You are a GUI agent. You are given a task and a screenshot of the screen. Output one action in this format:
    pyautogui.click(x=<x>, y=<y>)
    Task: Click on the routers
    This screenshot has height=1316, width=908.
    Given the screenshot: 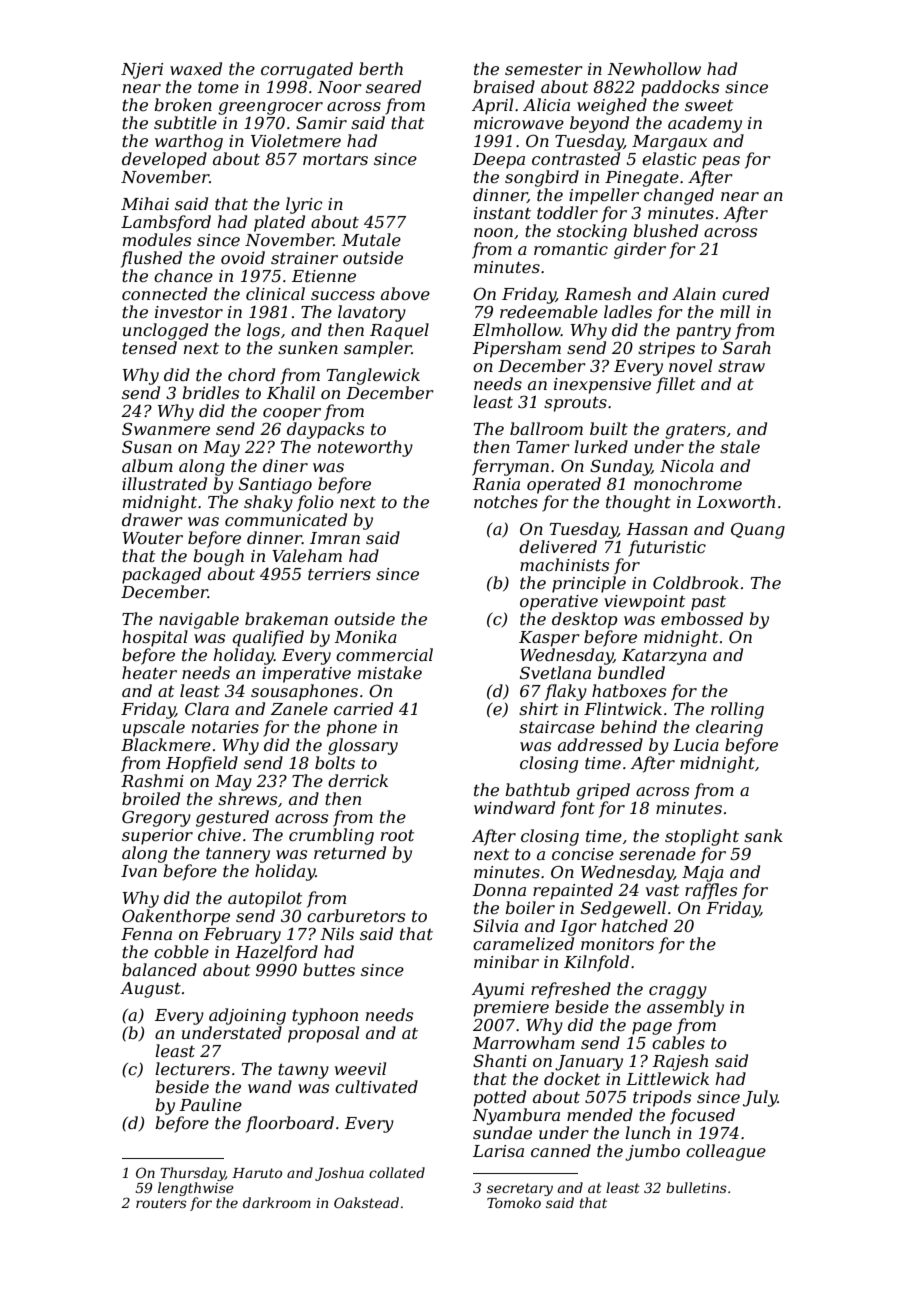 What is the action you would take?
    pyautogui.click(x=161, y=1203)
